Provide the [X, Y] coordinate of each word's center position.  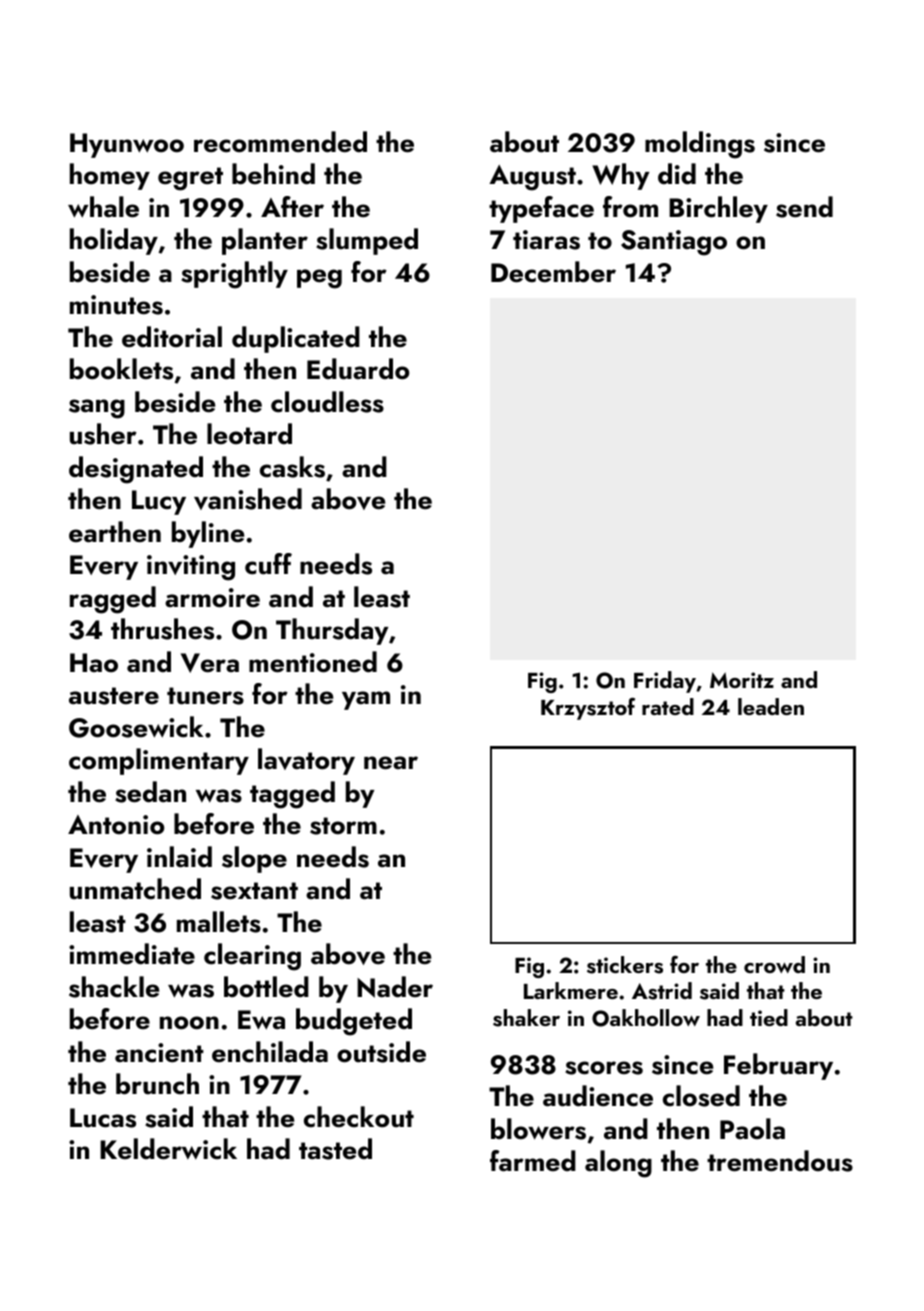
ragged [113, 600]
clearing [252, 957]
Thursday [332, 631]
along [618, 1164]
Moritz [742, 680]
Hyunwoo [127, 145]
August [532, 178]
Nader [395, 987]
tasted [335, 1149]
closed [701, 1096]
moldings [700, 145]
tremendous [780, 1161]
